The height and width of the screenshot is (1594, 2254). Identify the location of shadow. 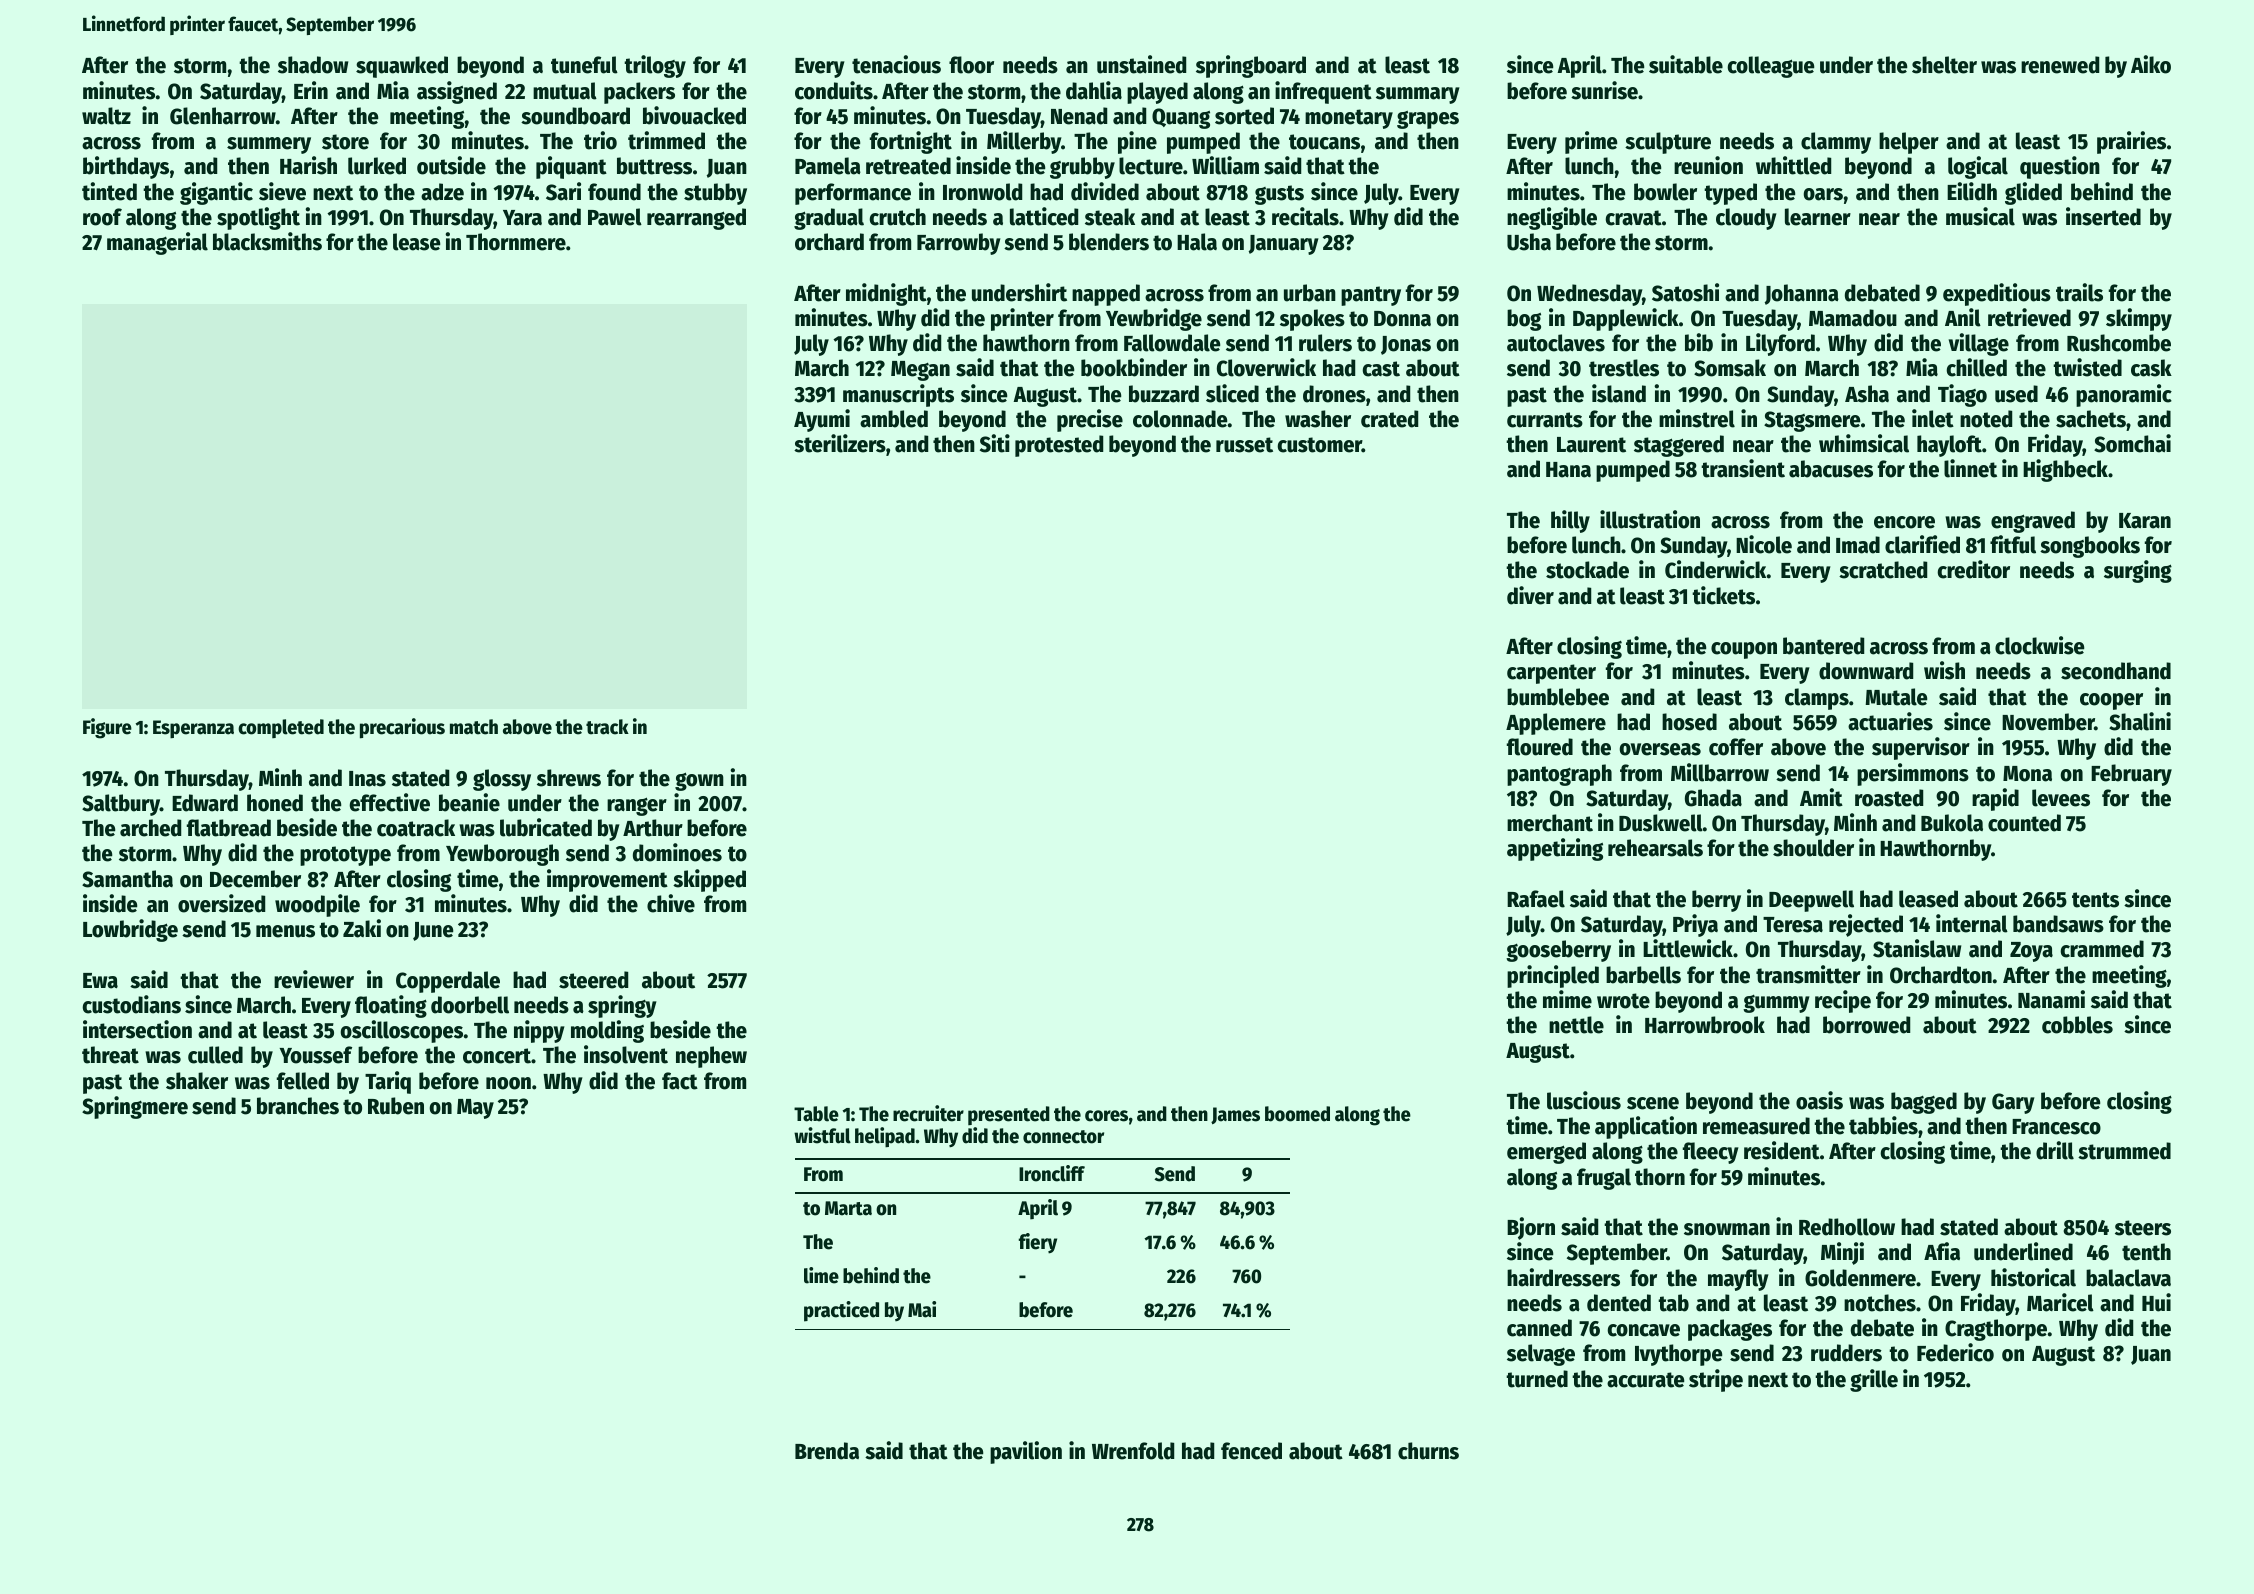
(313, 65).
